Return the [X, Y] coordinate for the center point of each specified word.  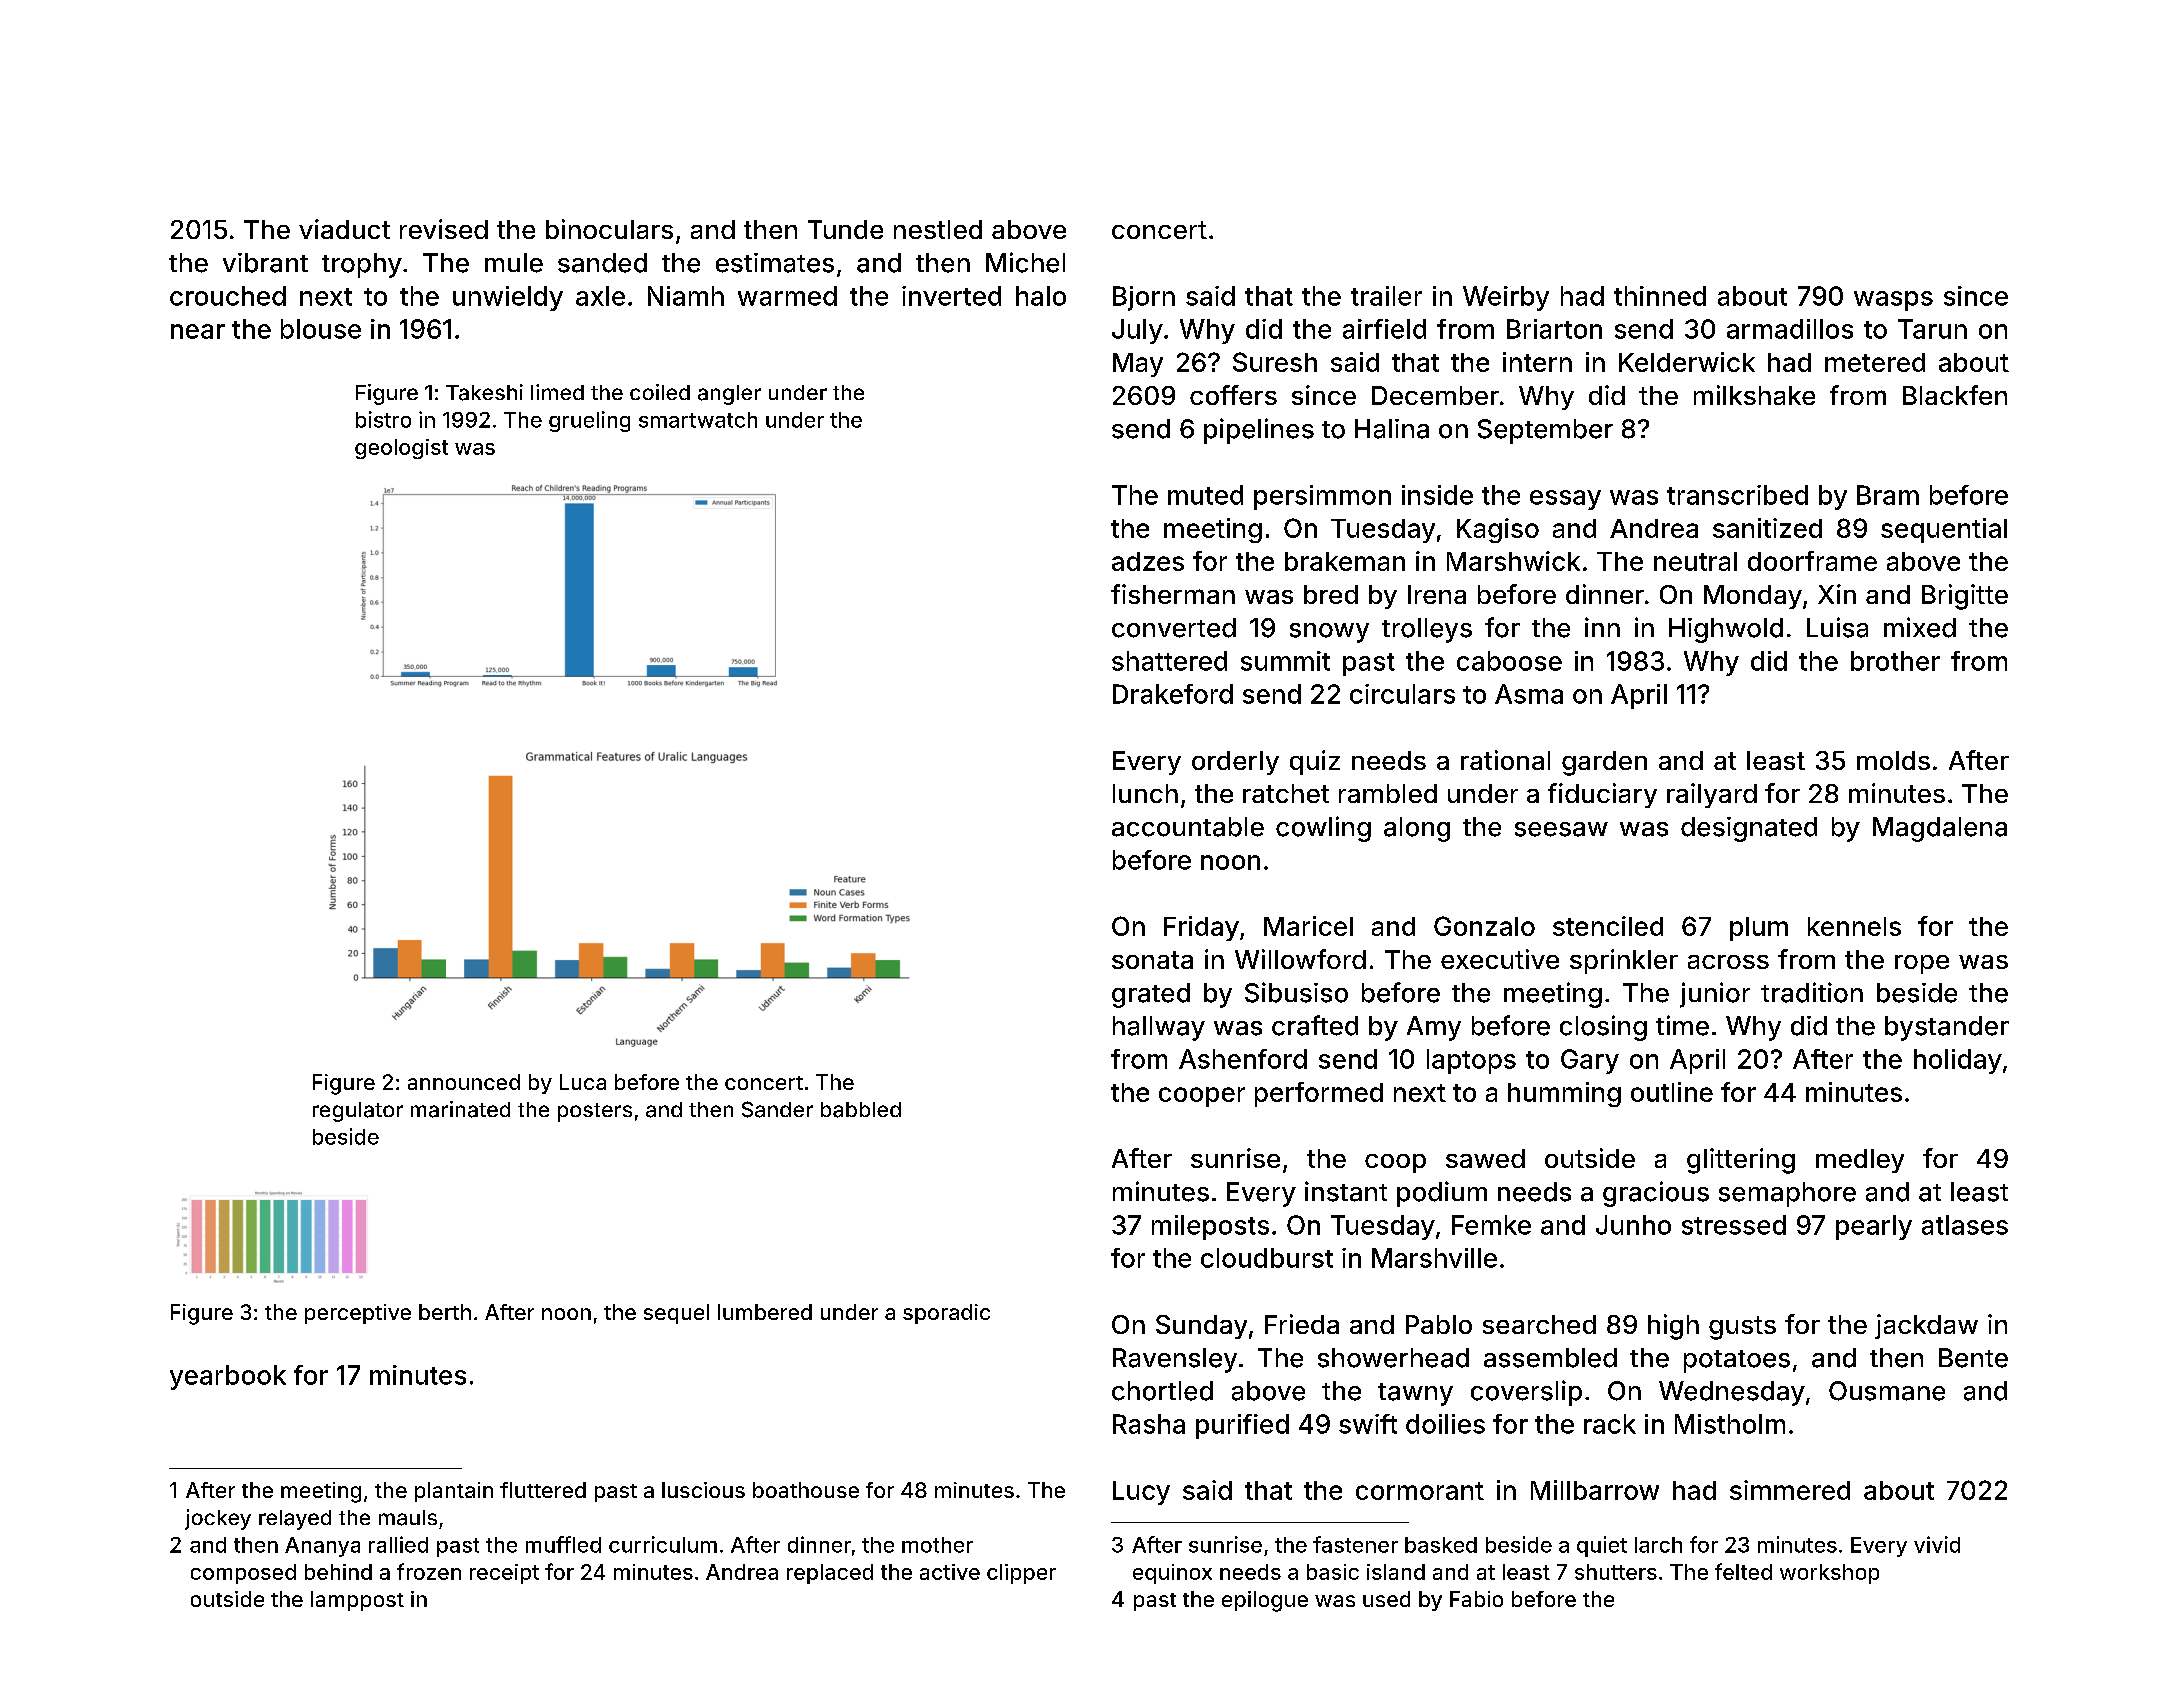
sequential [1944, 530]
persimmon [1322, 497]
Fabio [1476, 1599]
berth [445, 1312]
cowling [1323, 829]
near [198, 331]
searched [1539, 1324]
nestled [938, 229]
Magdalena [1940, 829]
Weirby [1506, 298]
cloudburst [1267, 1258]
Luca [583, 1082]
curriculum [663, 1544]
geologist [401, 449]
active [950, 1572]
